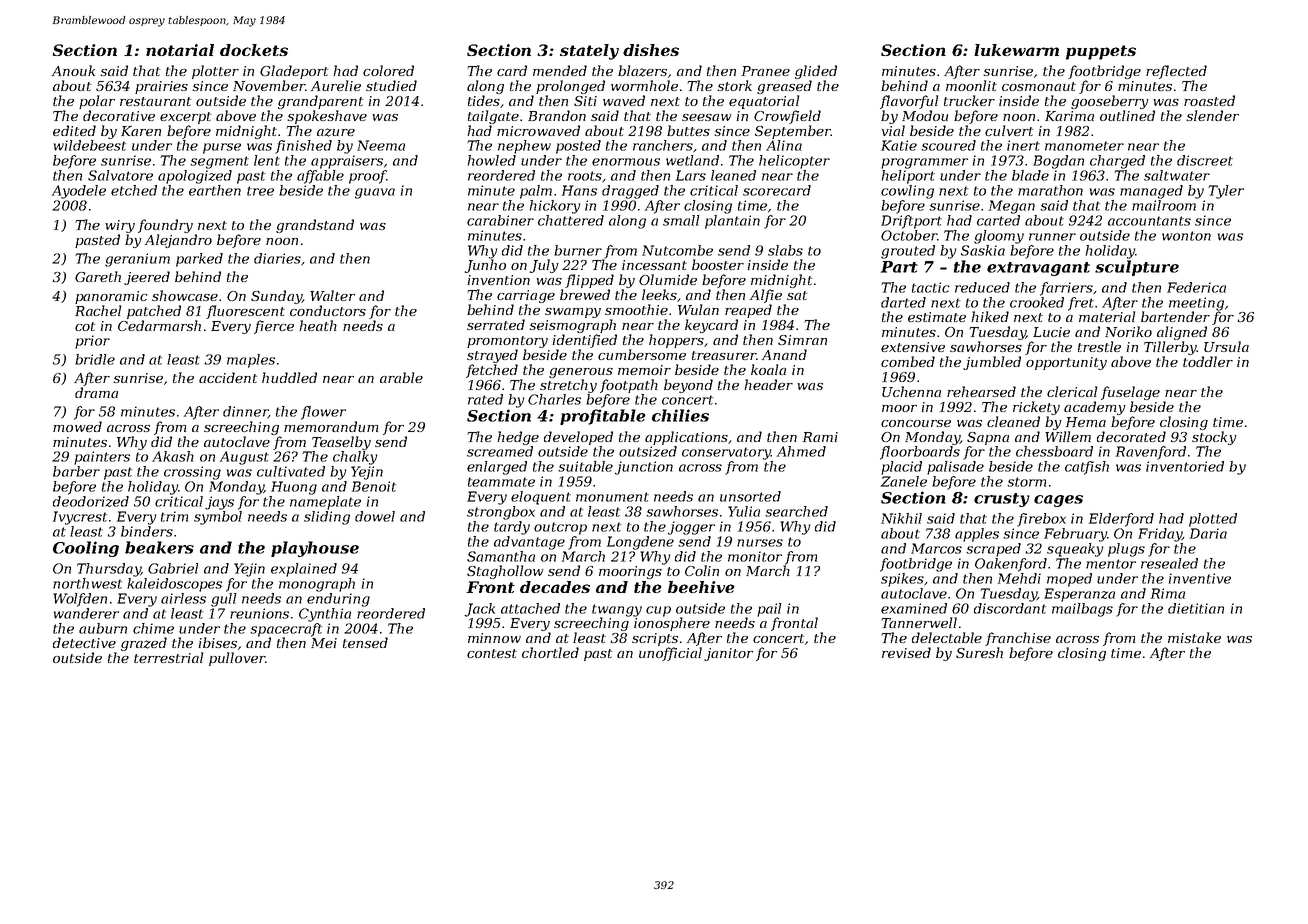 Image resolution: width=1308 pixels, height=924 pixels. Describe the element at coordinates (365, 642) in the document. I see `tensed` at that location.
